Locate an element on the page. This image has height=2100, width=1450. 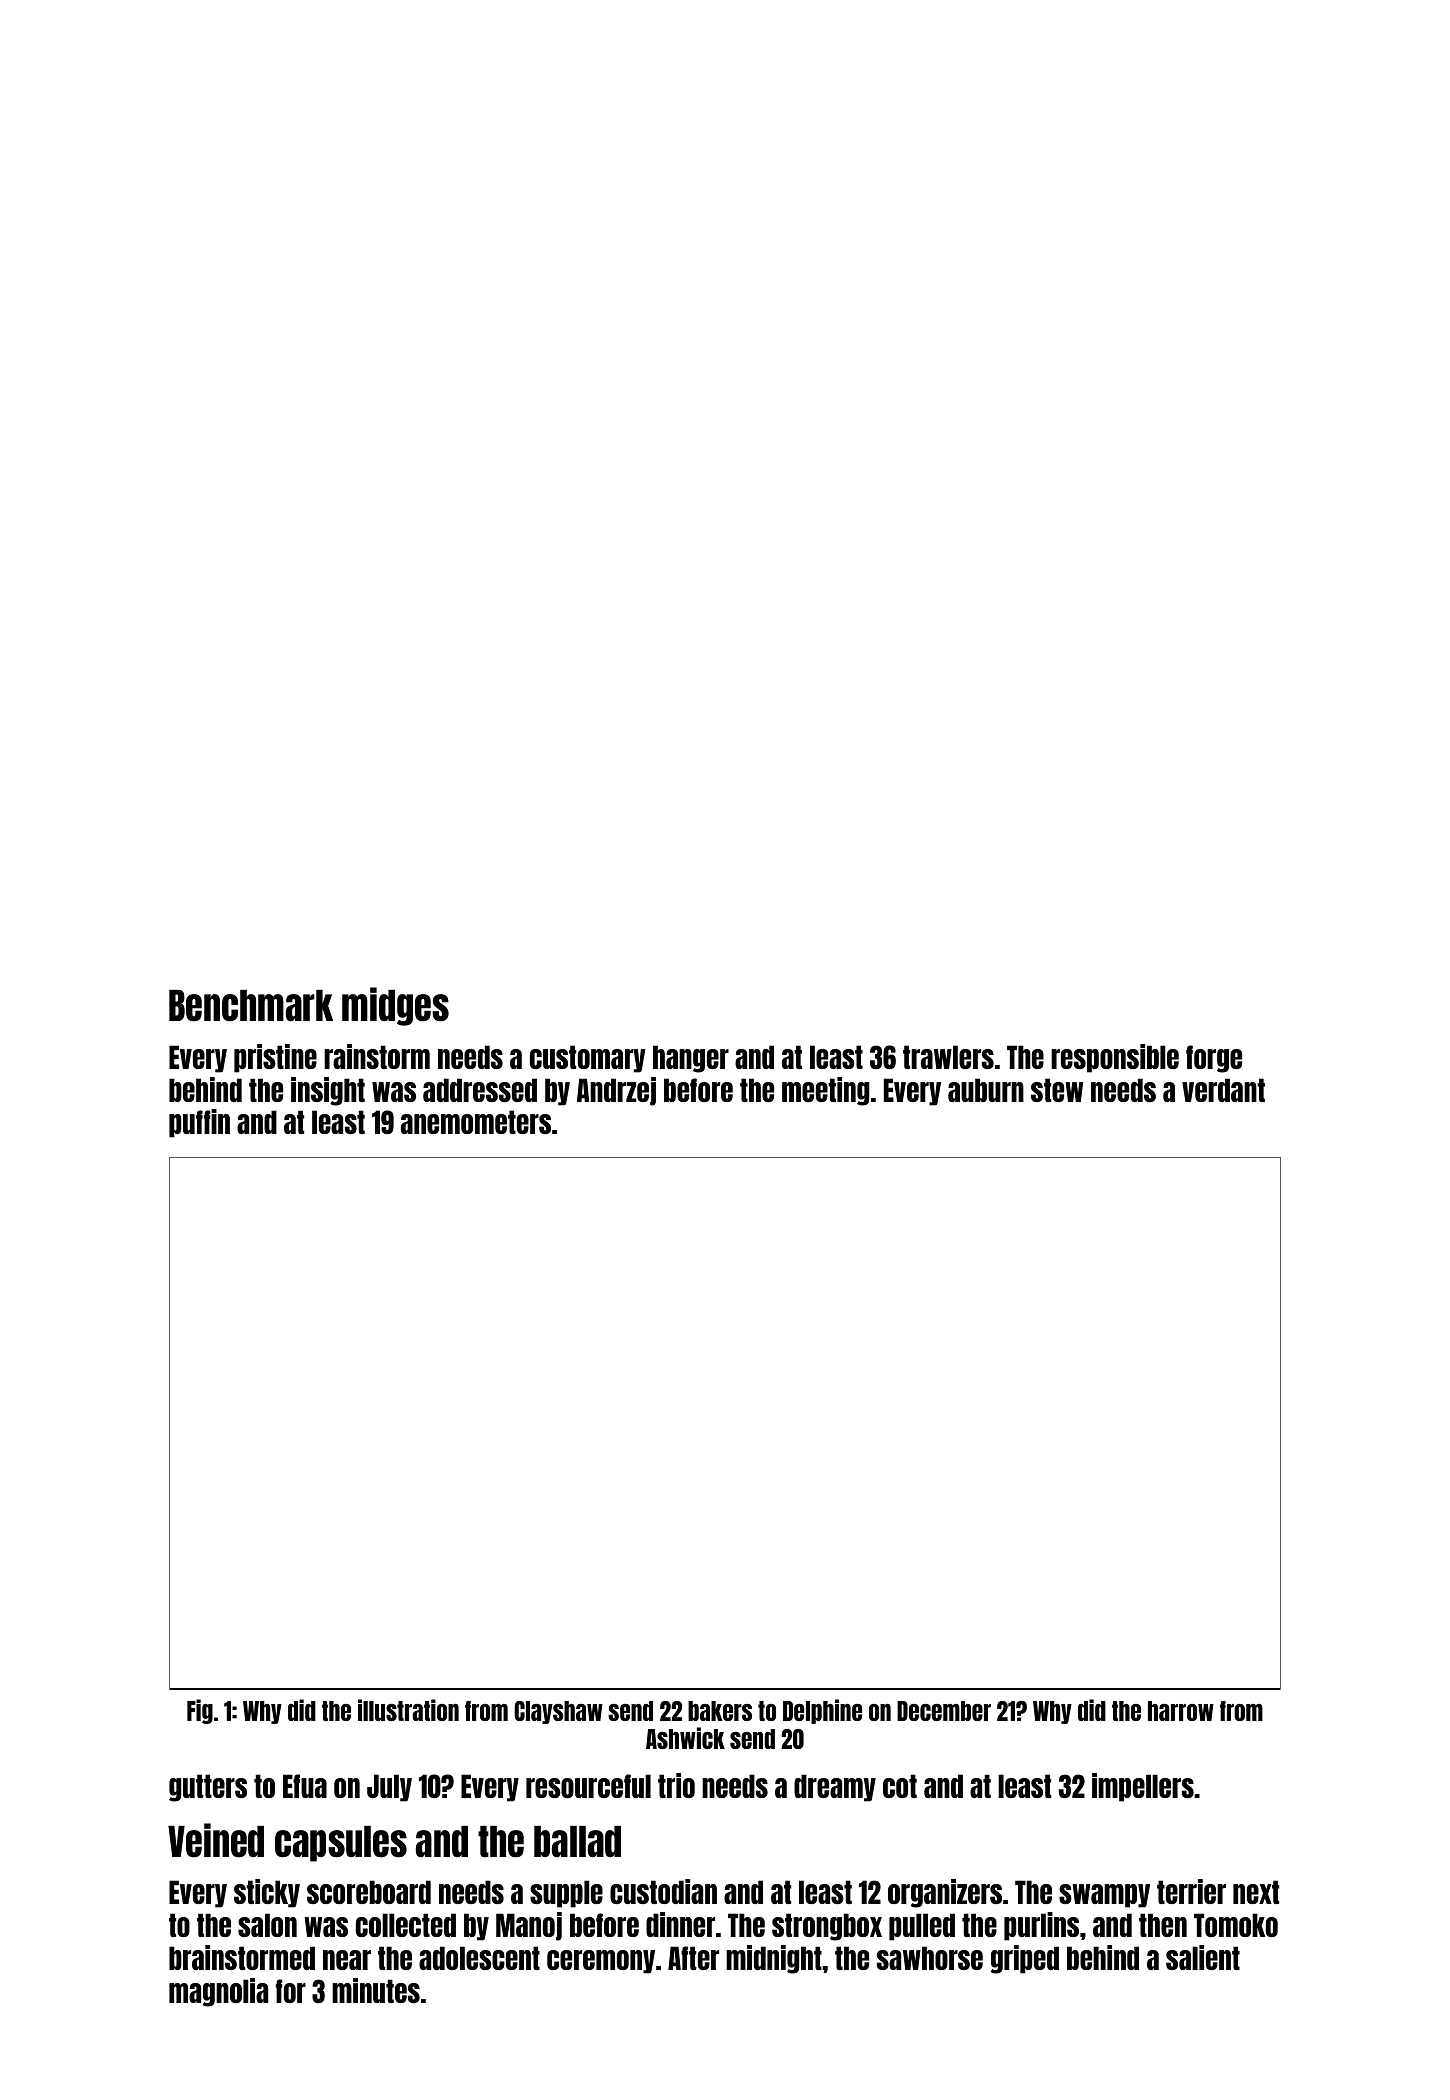
Andrzej is located at coordinates (616, 1091).
